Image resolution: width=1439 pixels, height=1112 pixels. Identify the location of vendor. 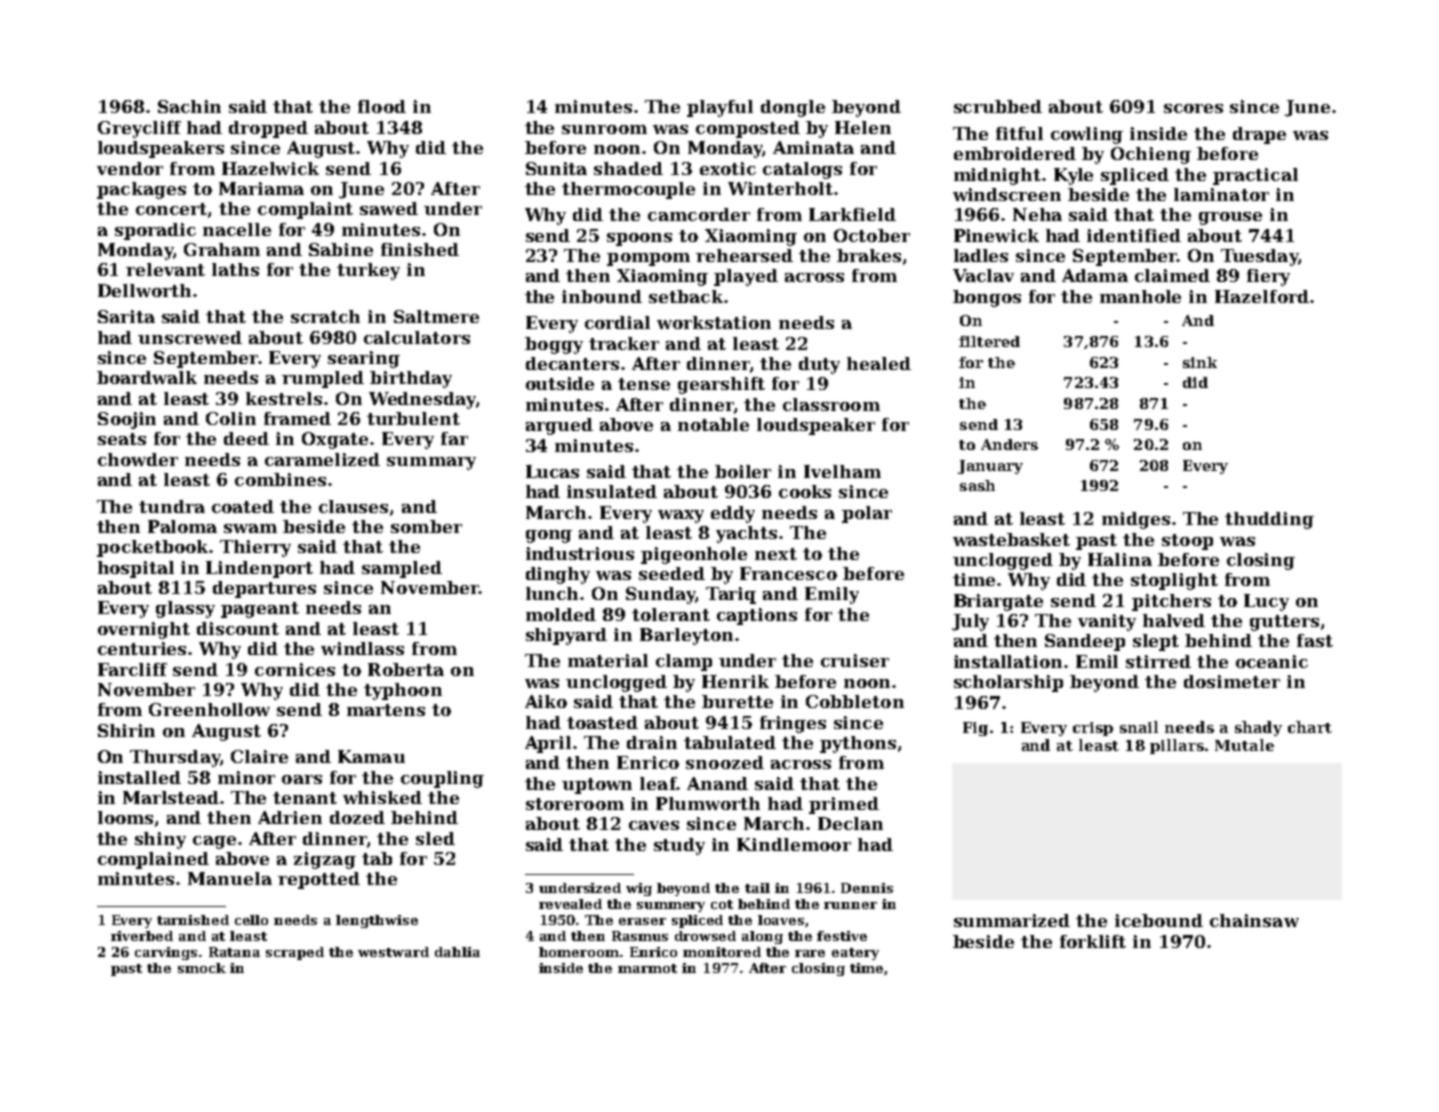
(130, 168).
